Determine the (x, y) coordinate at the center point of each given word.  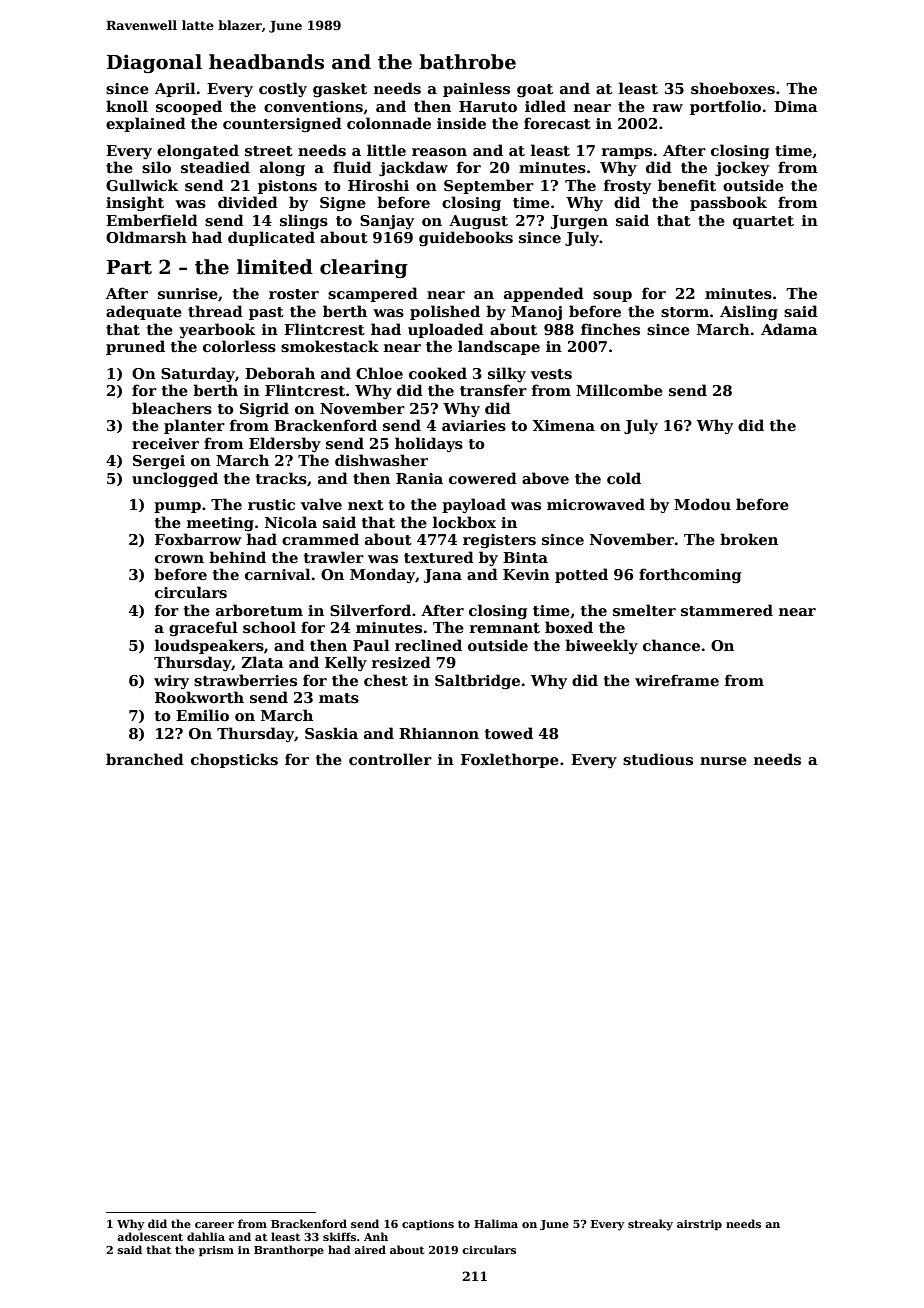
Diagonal (154, 63)
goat (535, 90)
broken (749, 539)
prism (216, 1251)
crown (179, 559)
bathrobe (467, 62)
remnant (505, 628)
